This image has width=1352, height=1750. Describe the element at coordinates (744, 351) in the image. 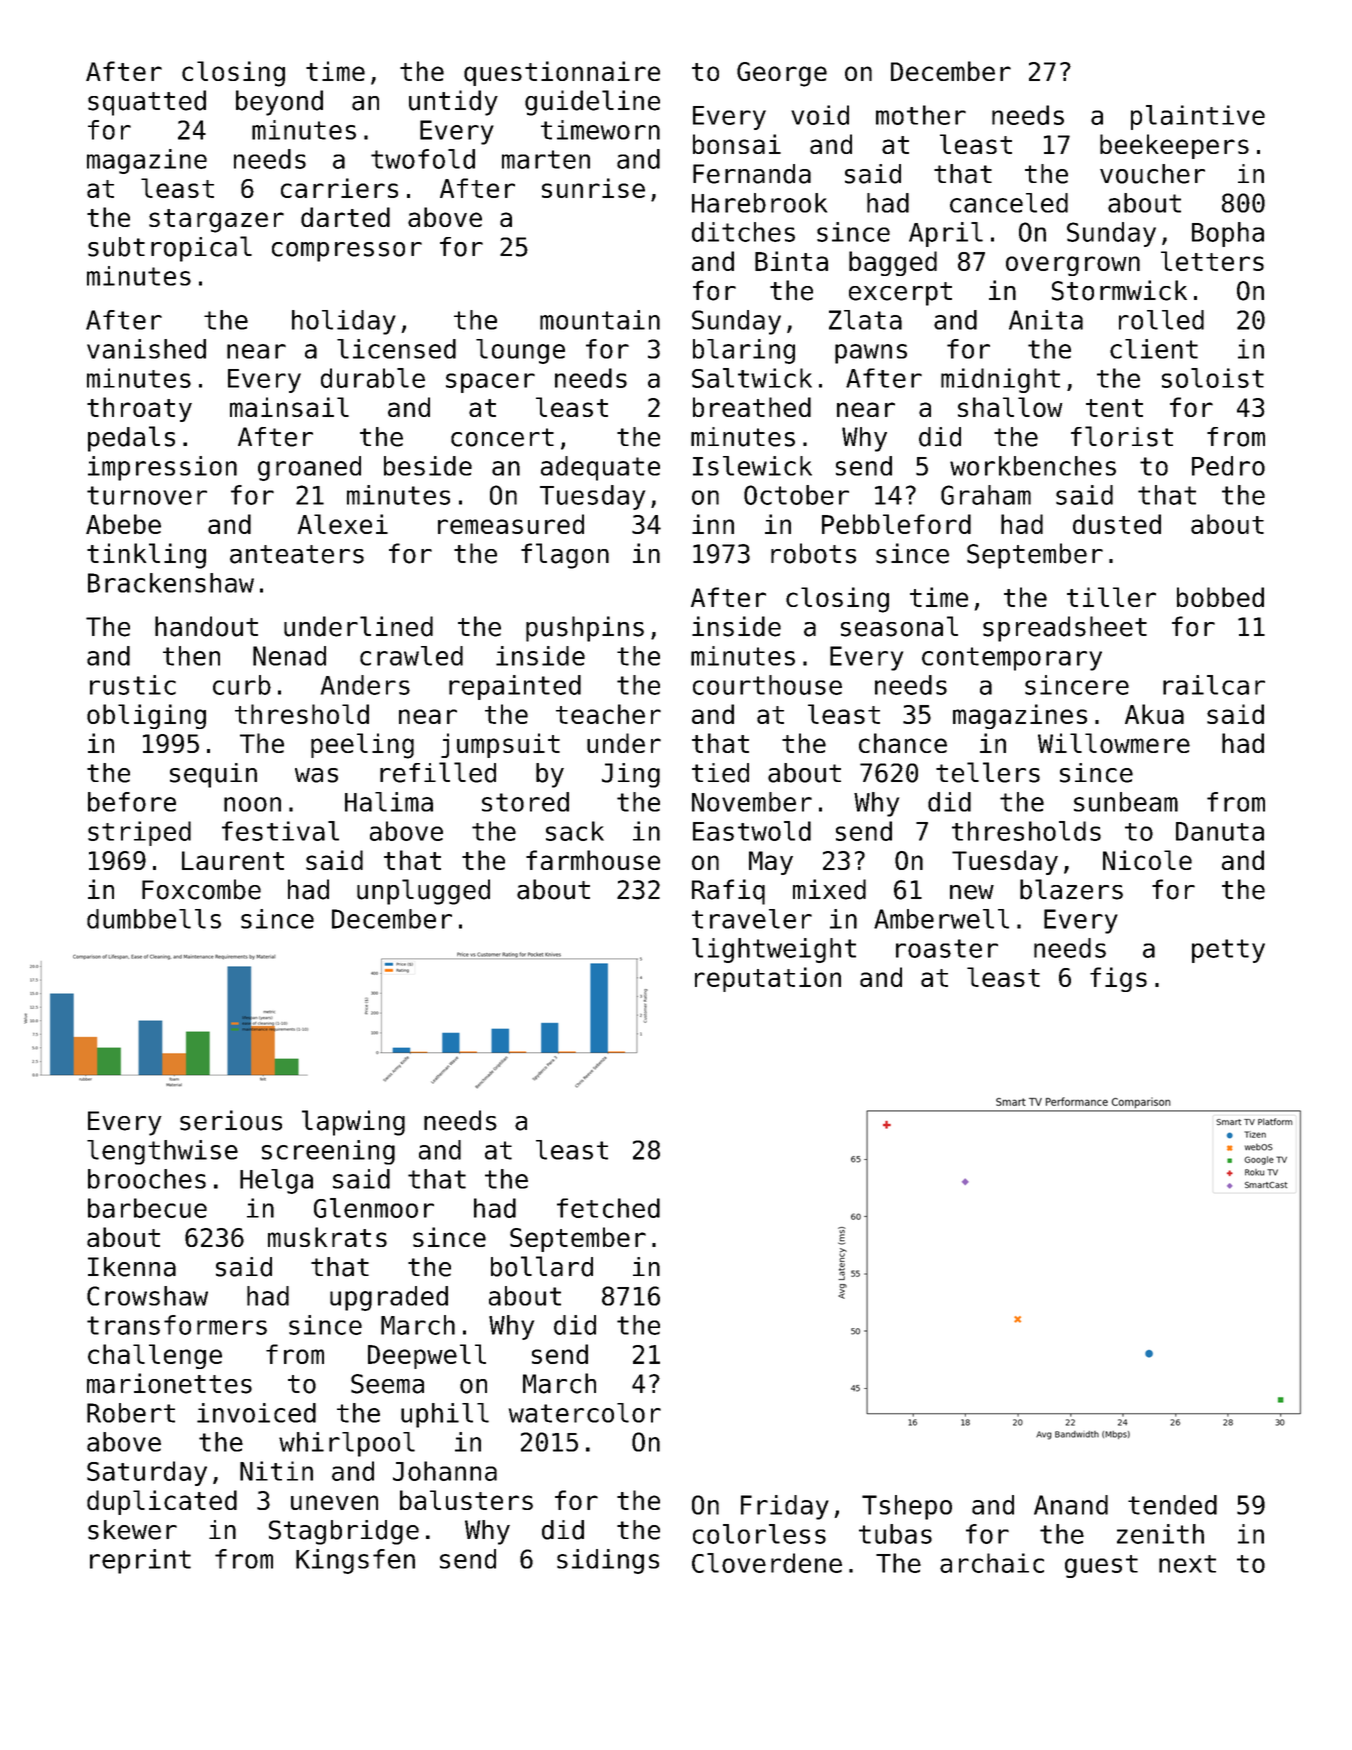

I see `blaring` at that location.
